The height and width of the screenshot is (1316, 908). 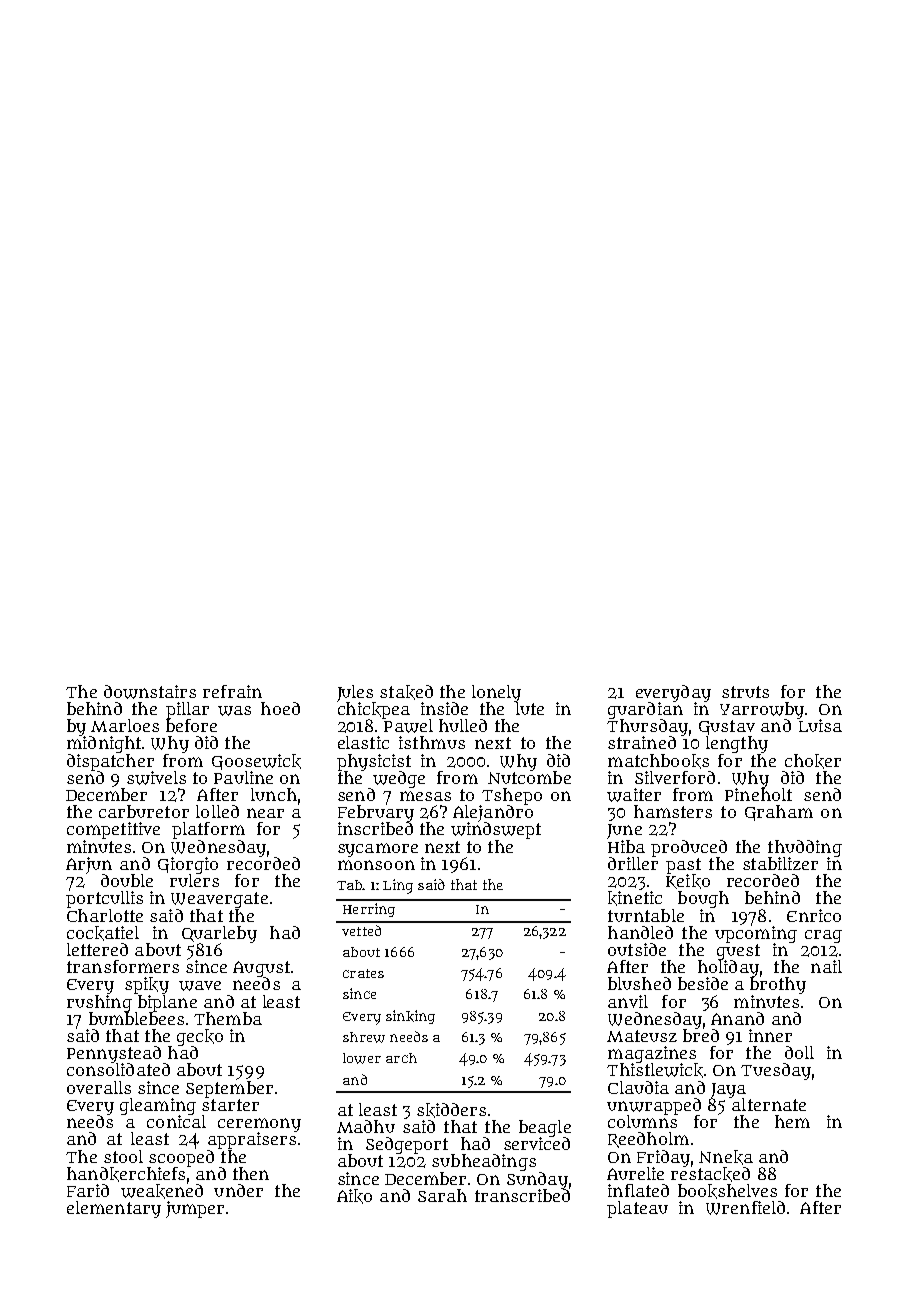 What do you see at coordinates (256, 762) in the screenshot?
I see `Goosewick` at bounding box center [256, 762].
